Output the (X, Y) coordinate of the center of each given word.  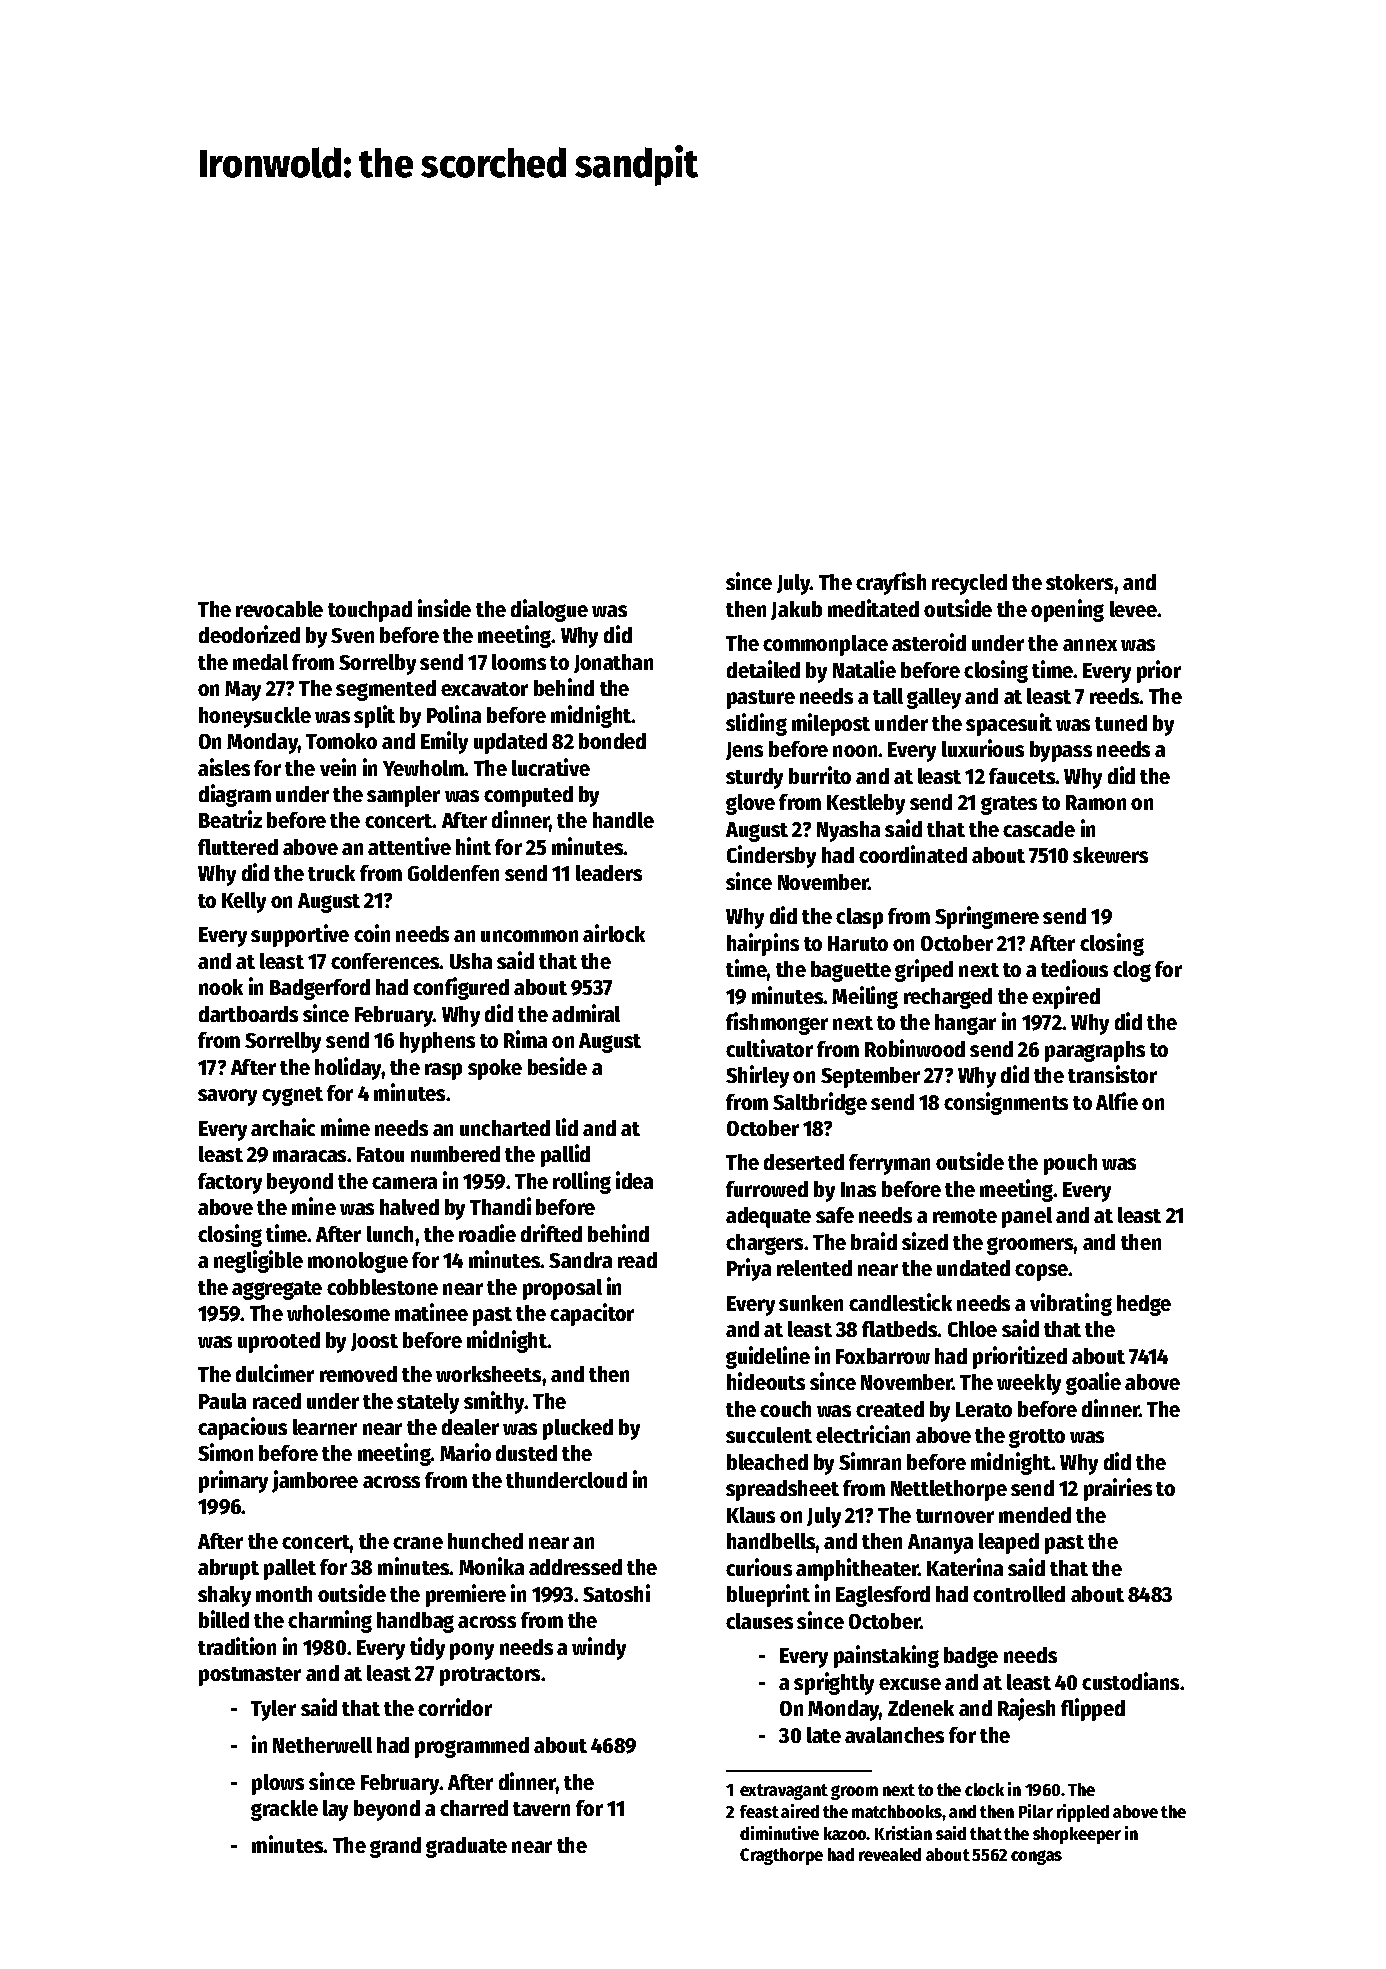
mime (345, 1127)
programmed (472, 1747)
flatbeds (900, 1329)
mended (1035, 1515)
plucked (578, 1429)
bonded (612, 741)
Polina (454, 714)
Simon (225, 1452)
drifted (551, 1233)
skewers (1110, 855)
